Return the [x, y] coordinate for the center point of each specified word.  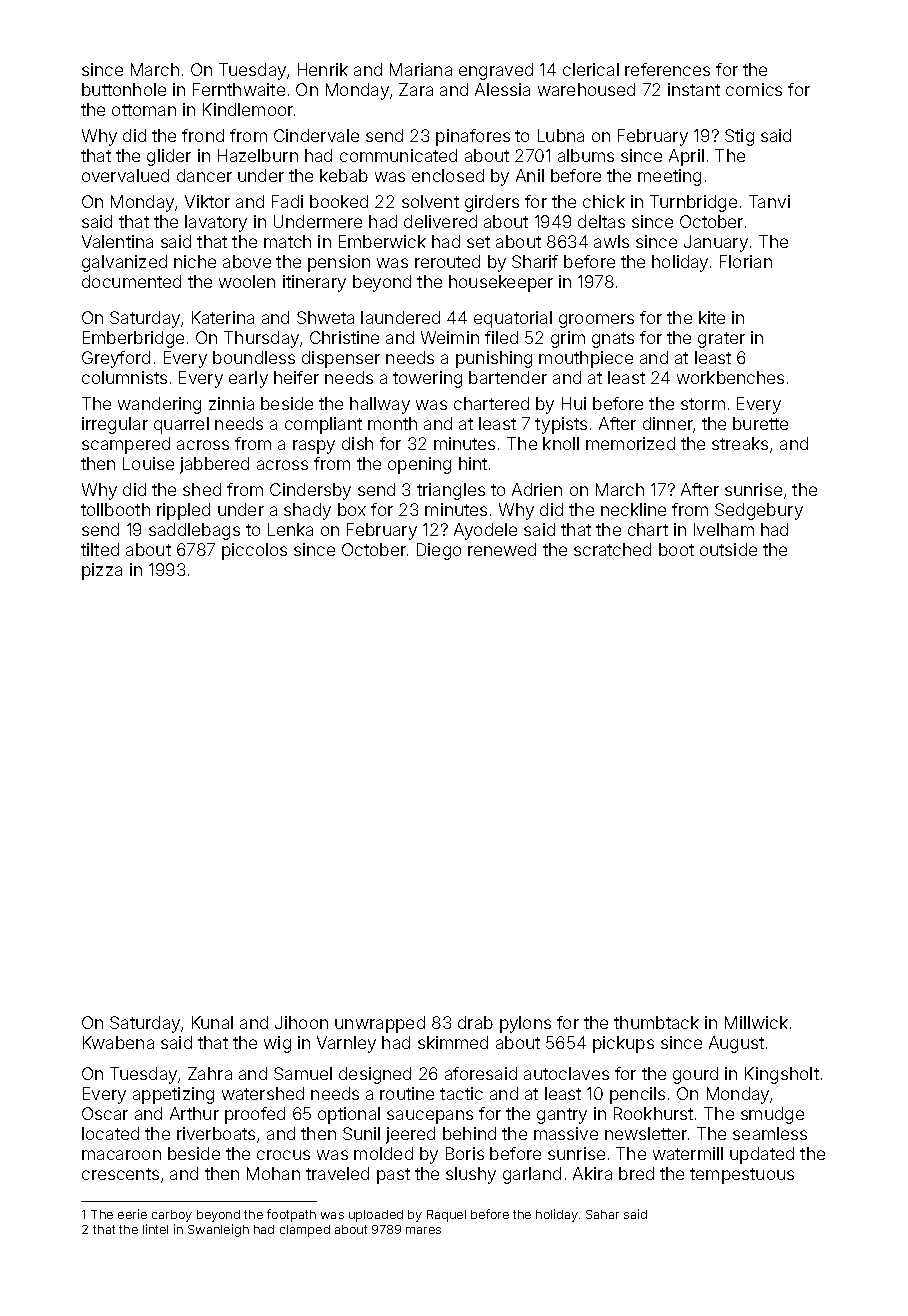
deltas [601, 221]
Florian [746, 261]
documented [131, 281]
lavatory [216, 223]
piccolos [254, 551]
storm [703, 404]
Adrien [537, 489]
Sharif [535, 261]
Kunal [212, 1022]
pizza [102, 571]
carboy [172, 1216]
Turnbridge [693, 203]
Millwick [756, 1022]
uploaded [376, 1216]
